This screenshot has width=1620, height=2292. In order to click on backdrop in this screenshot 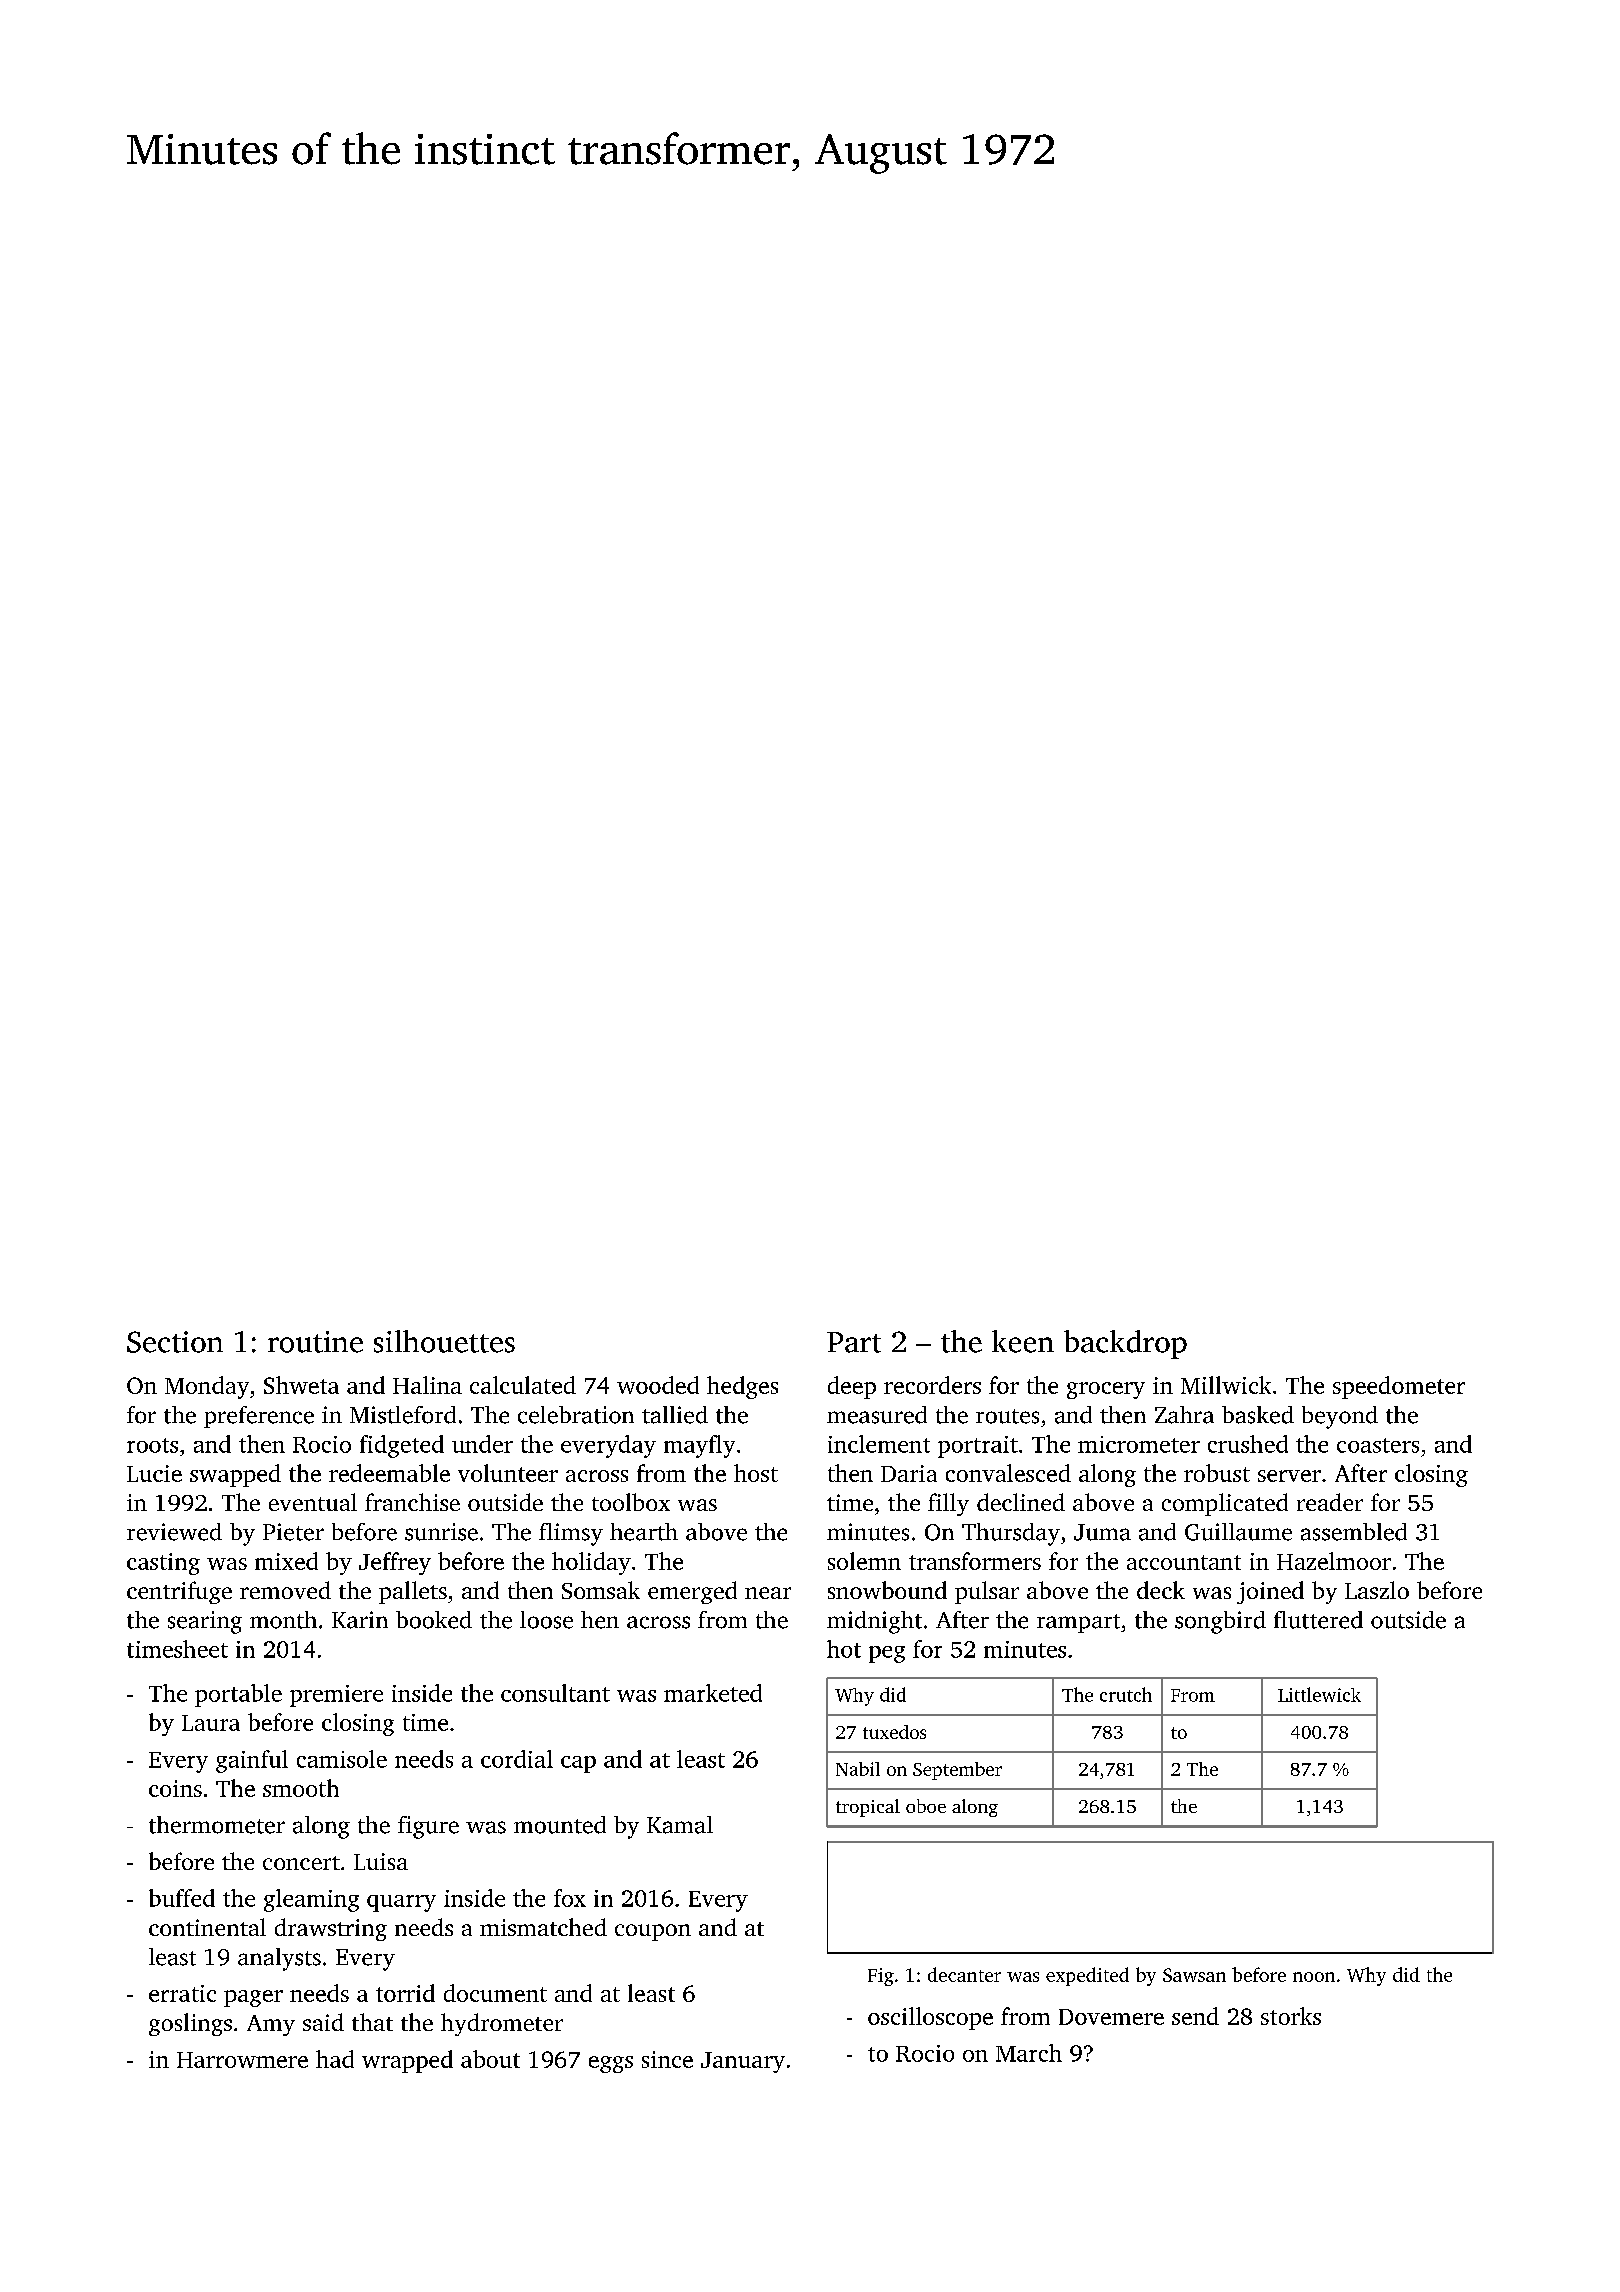, I will do `click(1125, 1344)`.
